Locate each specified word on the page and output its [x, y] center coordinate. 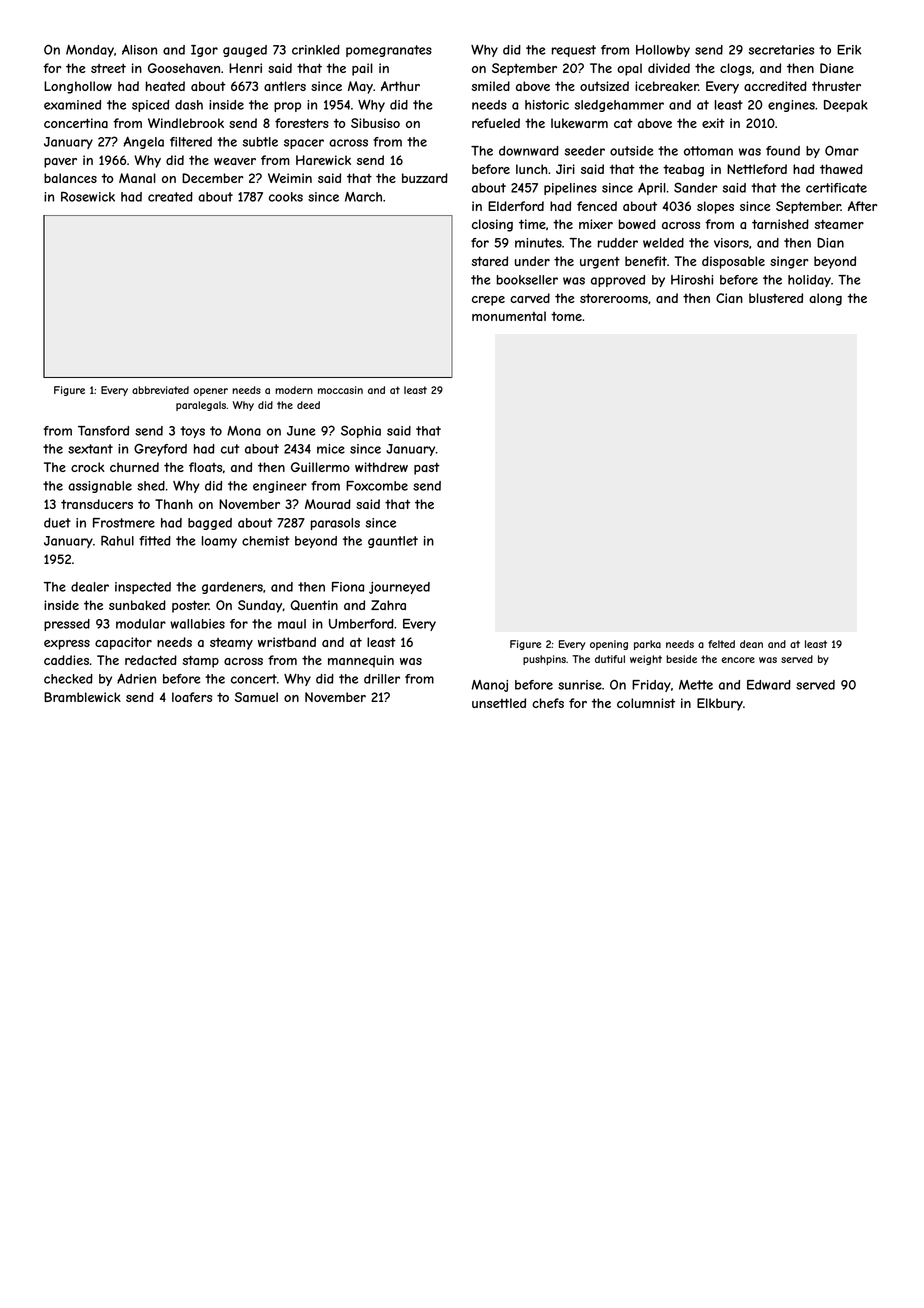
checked [68, 679]
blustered [776, 298]
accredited [775, 86]
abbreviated [160, 390]
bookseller [527, 280]
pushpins [544, 660]
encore [738, 660]
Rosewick [88, 196]
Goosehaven [184, 68]
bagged [210, 524]
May [360, 87]
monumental [509, 316]
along [825, 299]
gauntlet [393, 542]
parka [647, 645]
